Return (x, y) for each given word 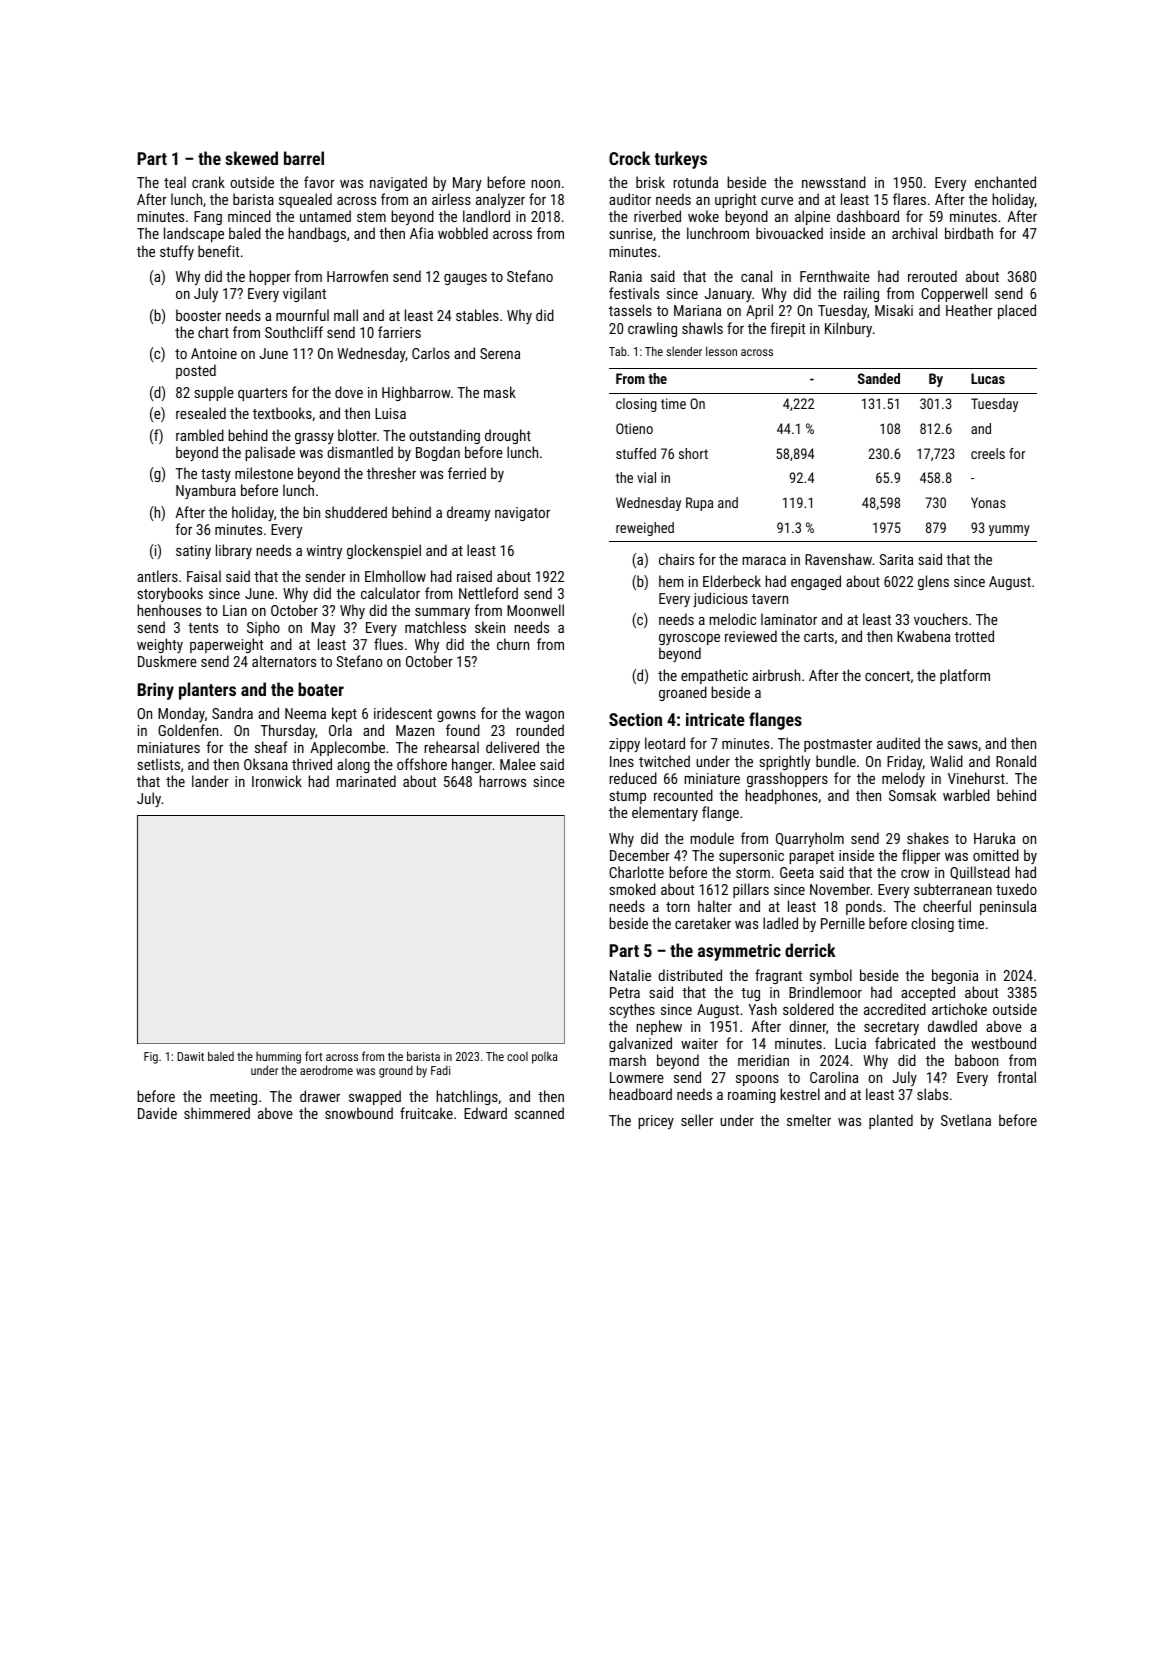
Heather (969, 310)
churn (513, 644)
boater (321, 689)
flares (909, 199)
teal (175, 182)
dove (349, 392)
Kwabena (923, 636)
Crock (629, 158)
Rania (626, 276)
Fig (151, 1058)
